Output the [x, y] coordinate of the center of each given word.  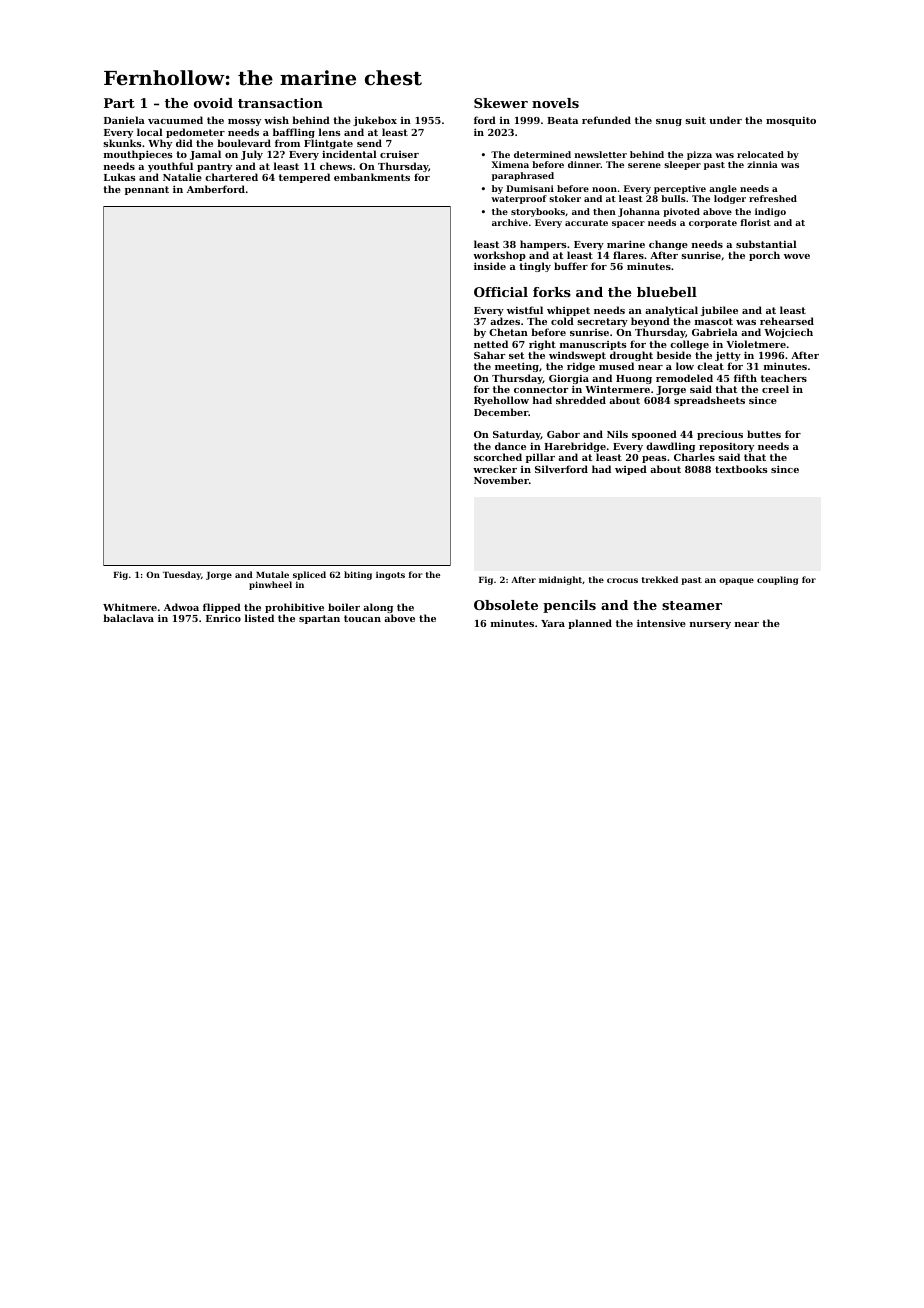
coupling [777, 580]
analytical [671, 311]
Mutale [272, 574]
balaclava [128, 618]
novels [555, 103]
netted [491, 344]
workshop [499, 257]
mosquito [791, 121]
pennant [147, 190]
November [501, 480]
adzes [505, 321]
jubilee [719, 311]
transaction [280, 103]
